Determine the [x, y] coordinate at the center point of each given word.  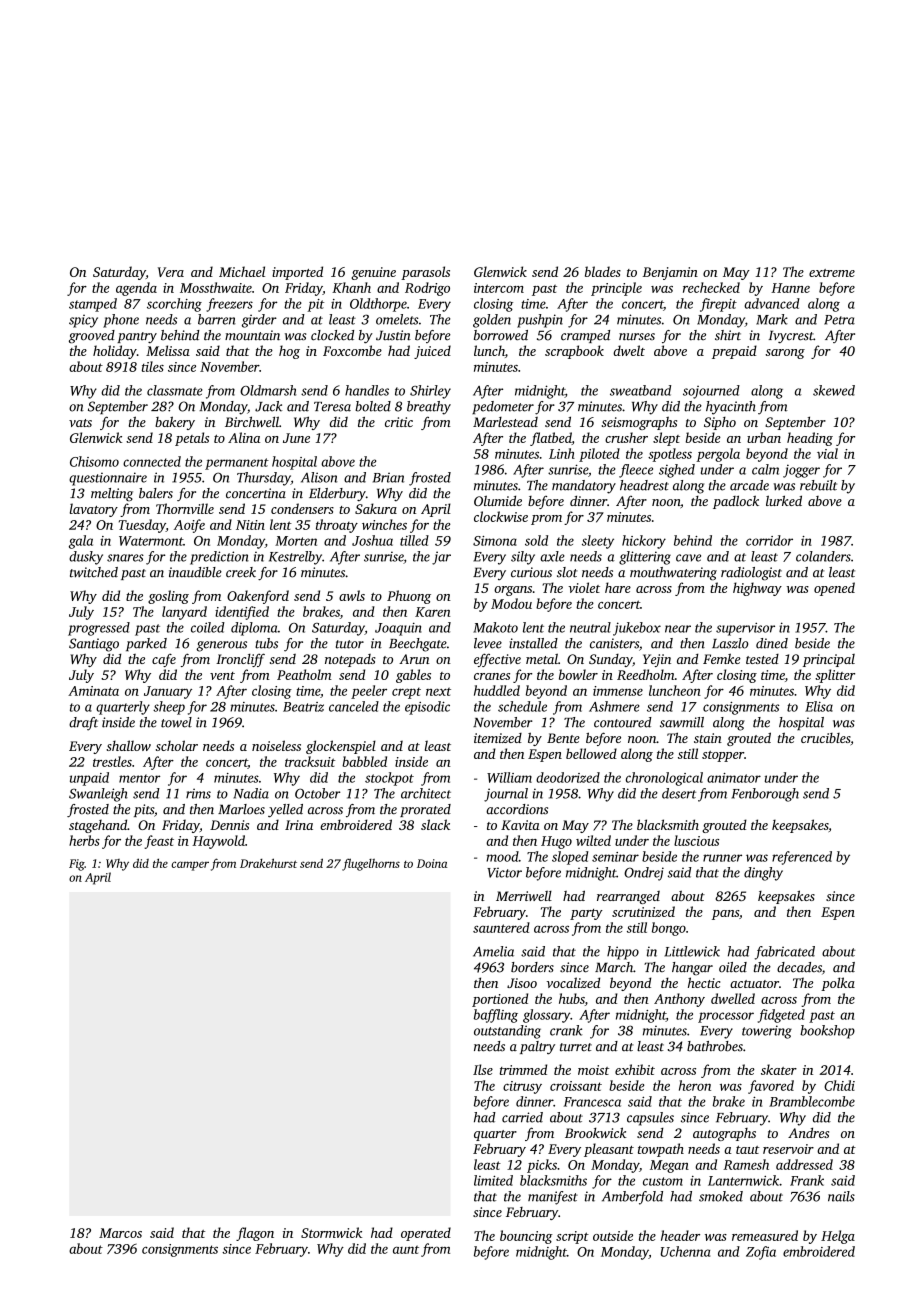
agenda [136, 289]
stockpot [389, 779]
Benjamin [670, 273]
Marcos [120, 1233]
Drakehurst [268, 863]
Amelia [493, 951]
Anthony [679, 1000]
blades [603, 271]
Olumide [498, 500]
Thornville [185, 508]
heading [810, 439]
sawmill [682, 722]
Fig [77, 865]
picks [542, 1166]
